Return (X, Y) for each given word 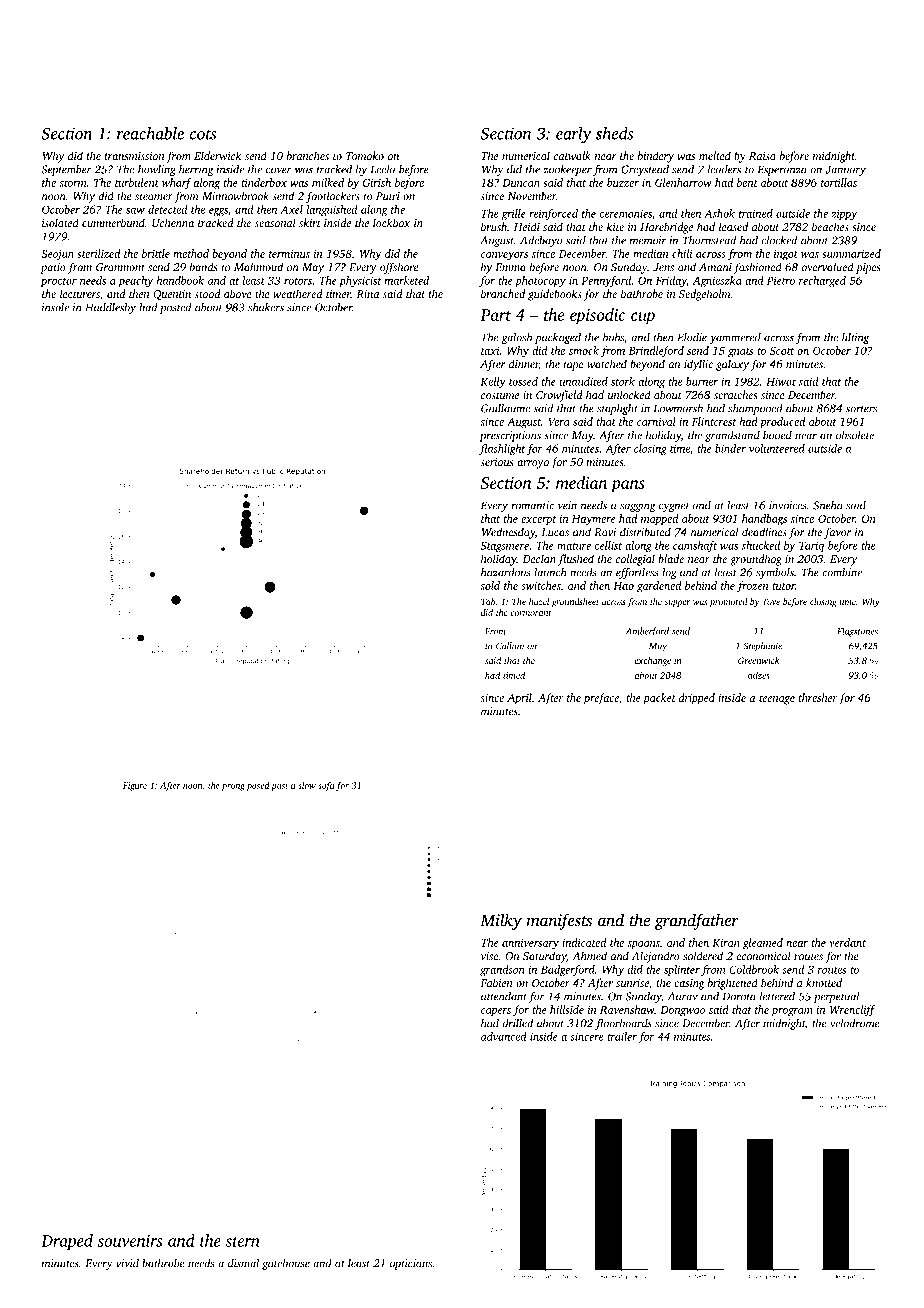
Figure (135, 786)
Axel (291, 209)
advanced (504, 1036)
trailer (622, 1036)
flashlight (502, 449)
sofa (326, 786)
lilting (855, 338)
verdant (847, 942)
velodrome (855, 1023)
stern (243, 1242)
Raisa (762, 156)
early (574, 135)
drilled (518, 1023)
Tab (488, 601)
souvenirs (130, 1241)
